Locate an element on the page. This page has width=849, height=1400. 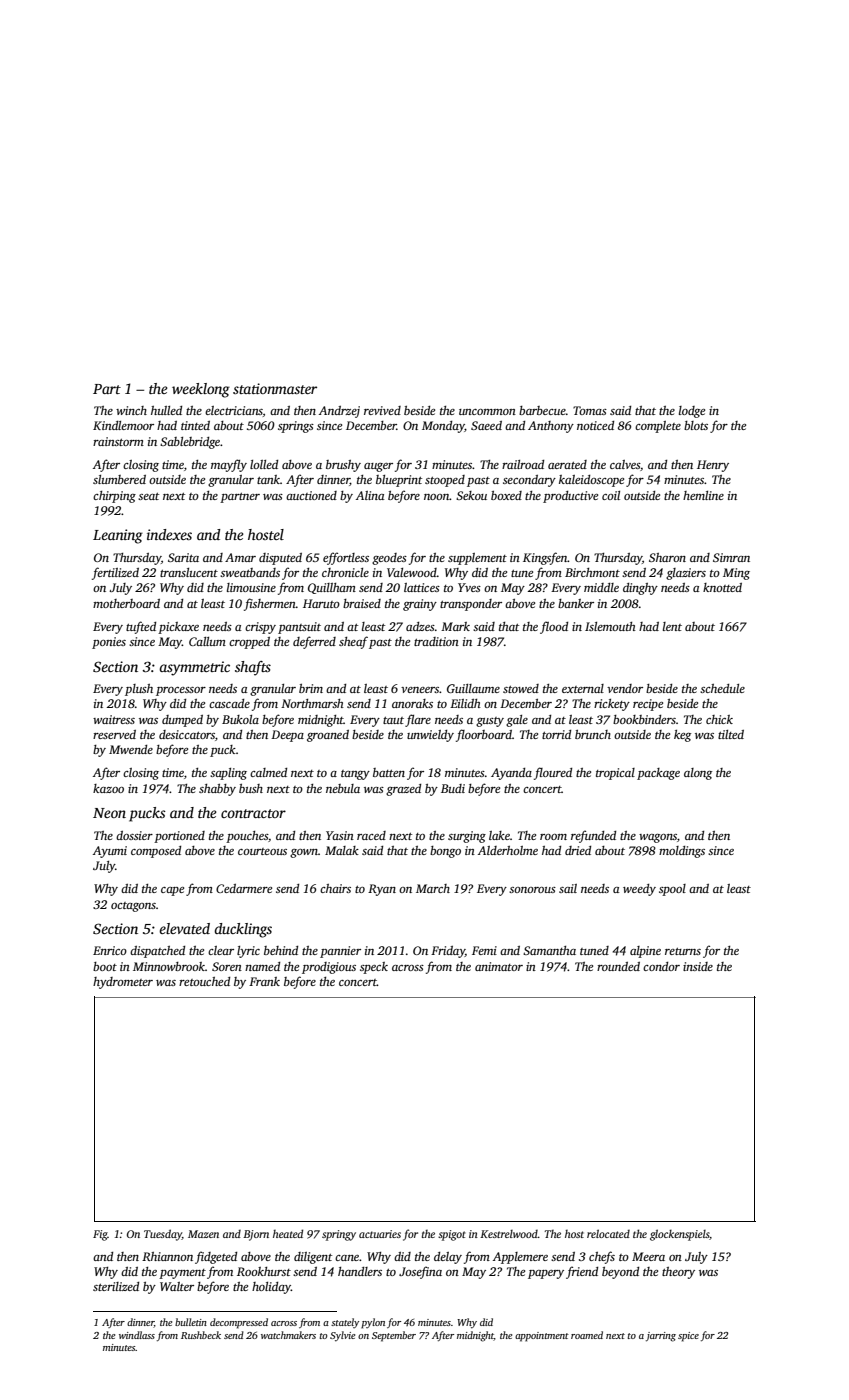
supplement is located at coordinates (477, 559).
